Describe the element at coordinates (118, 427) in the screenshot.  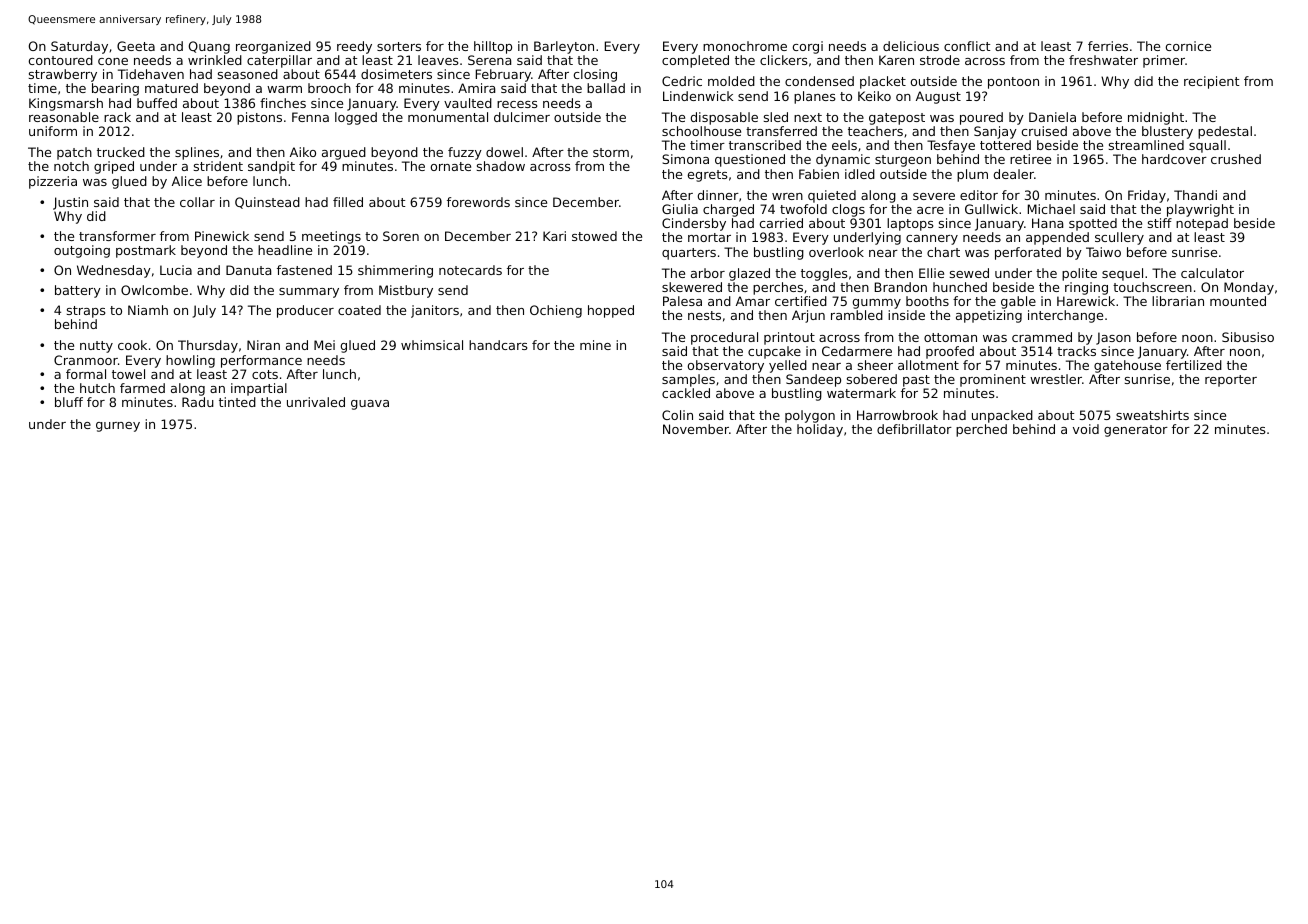
I see `gurney` at that location.
